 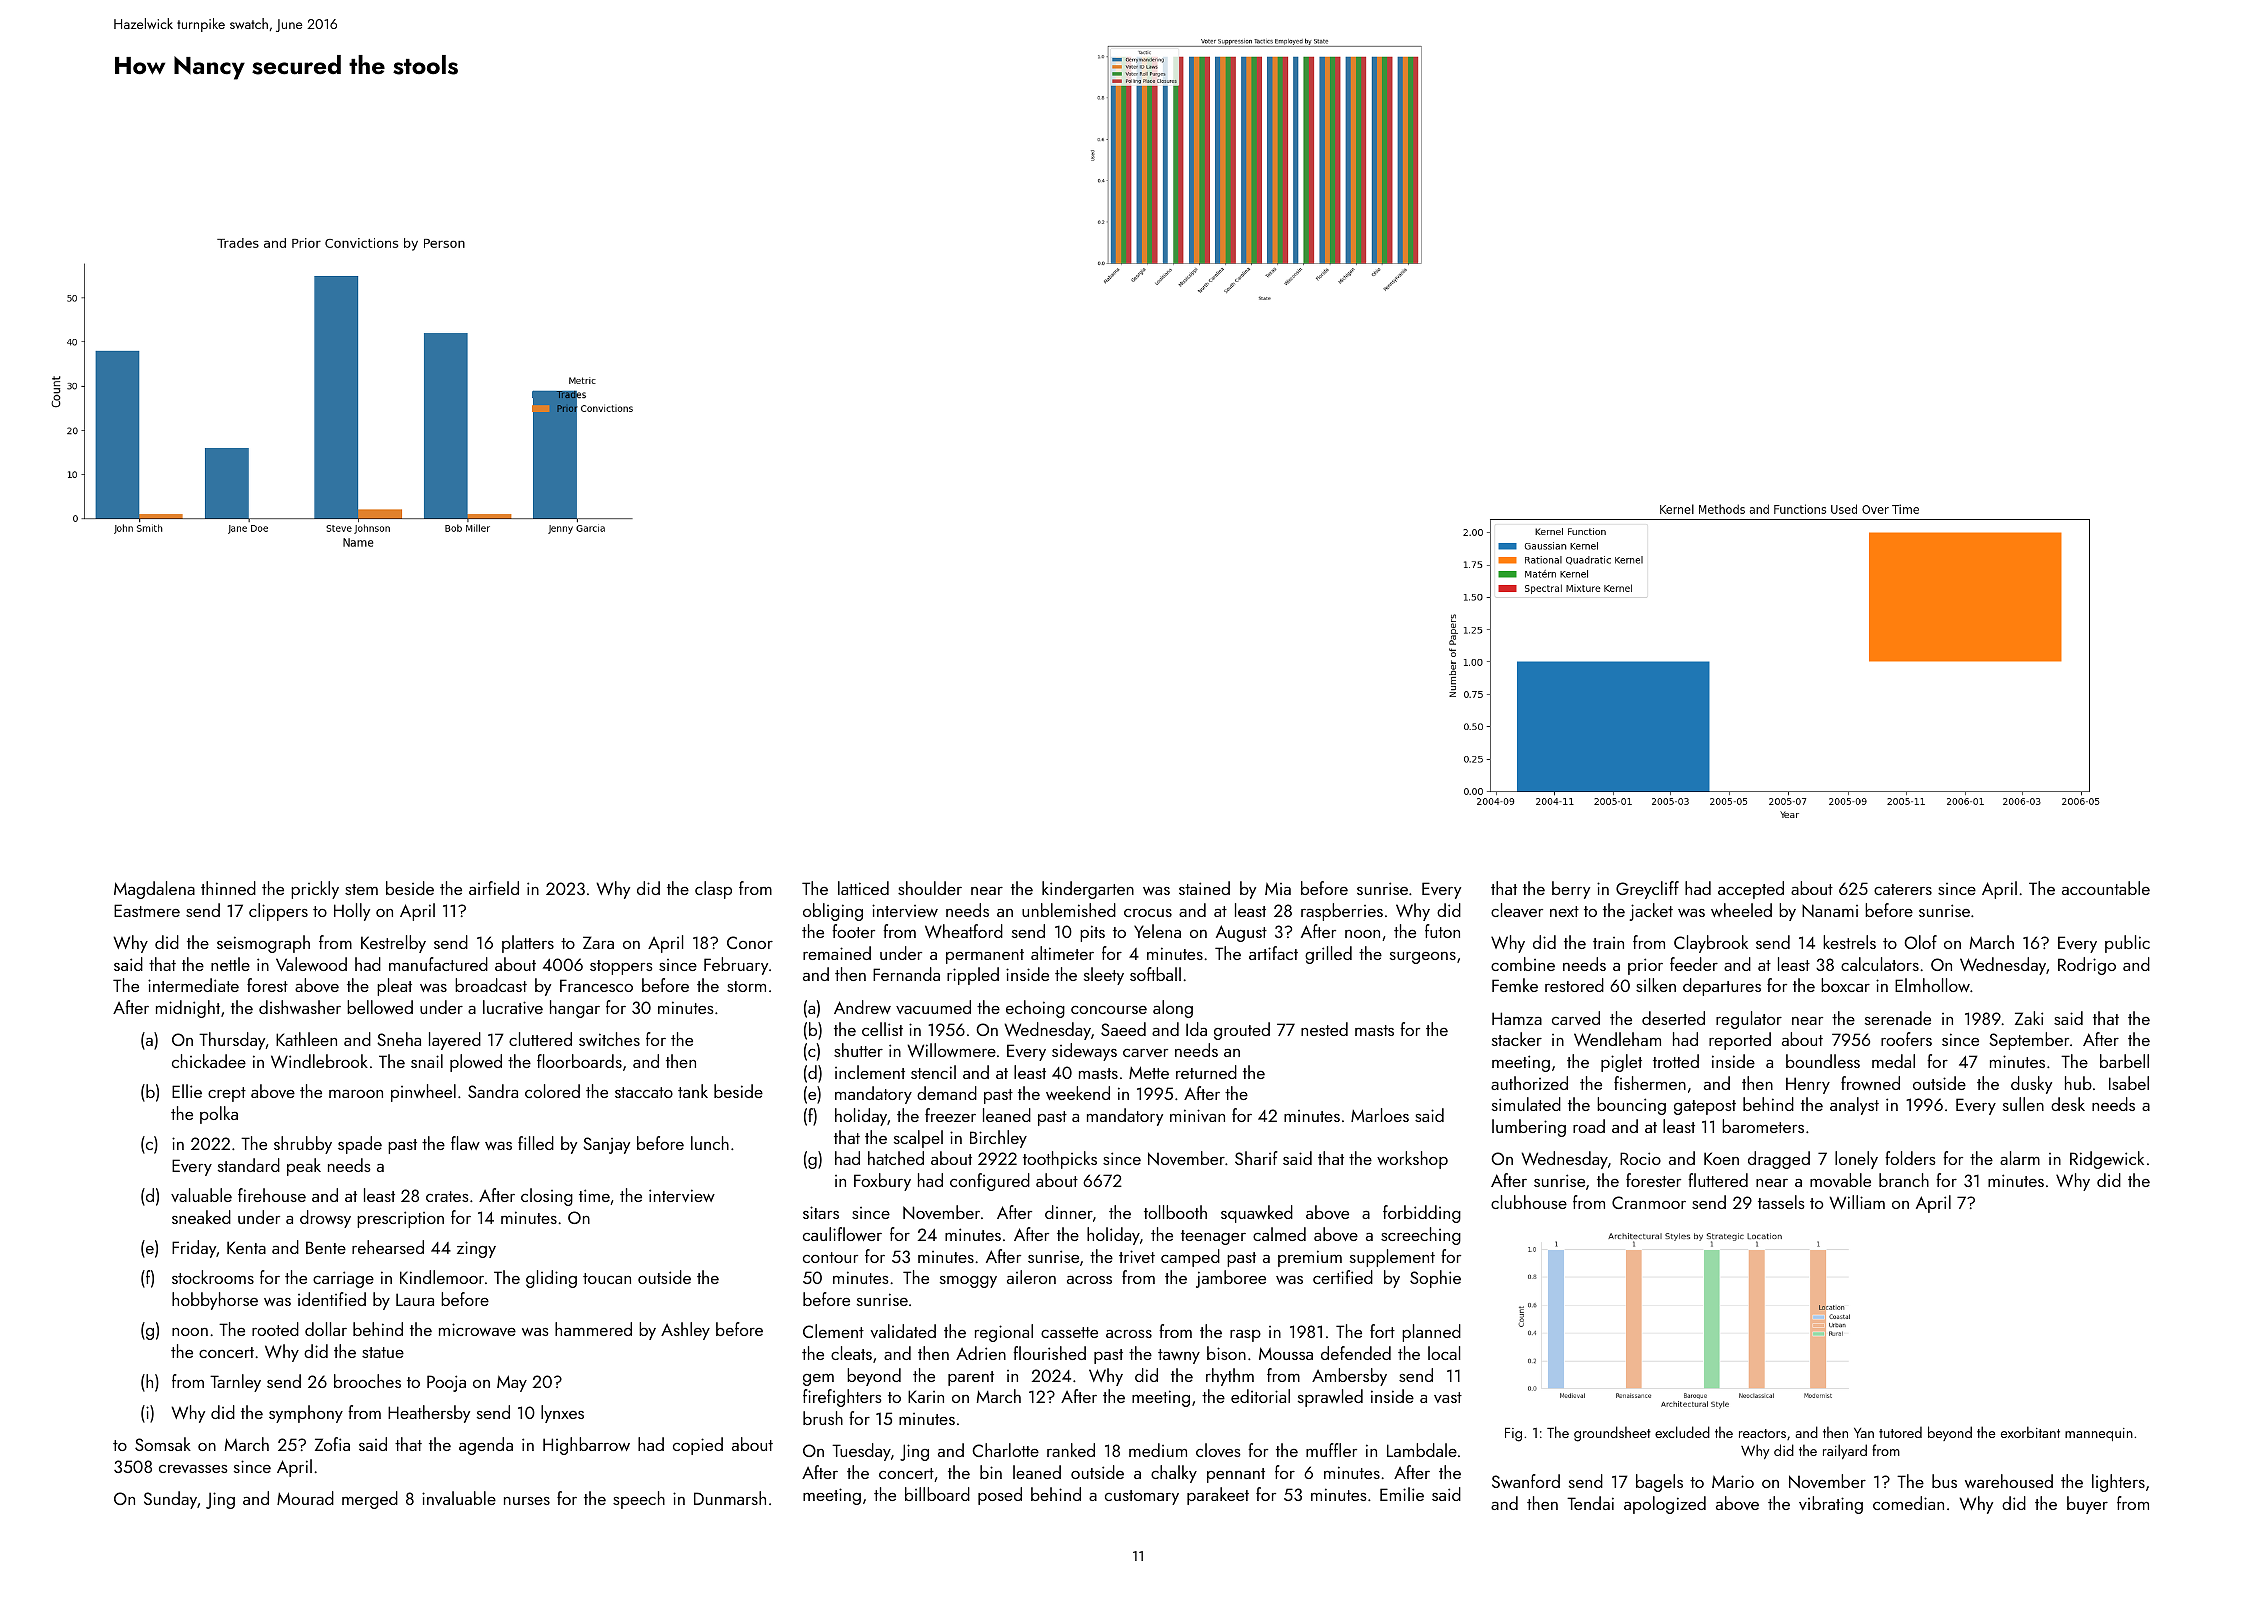 What do you see at coordinates (685, 1331) in the screenshot?
I see `Ashley` at bounding box center [685, 1331].
